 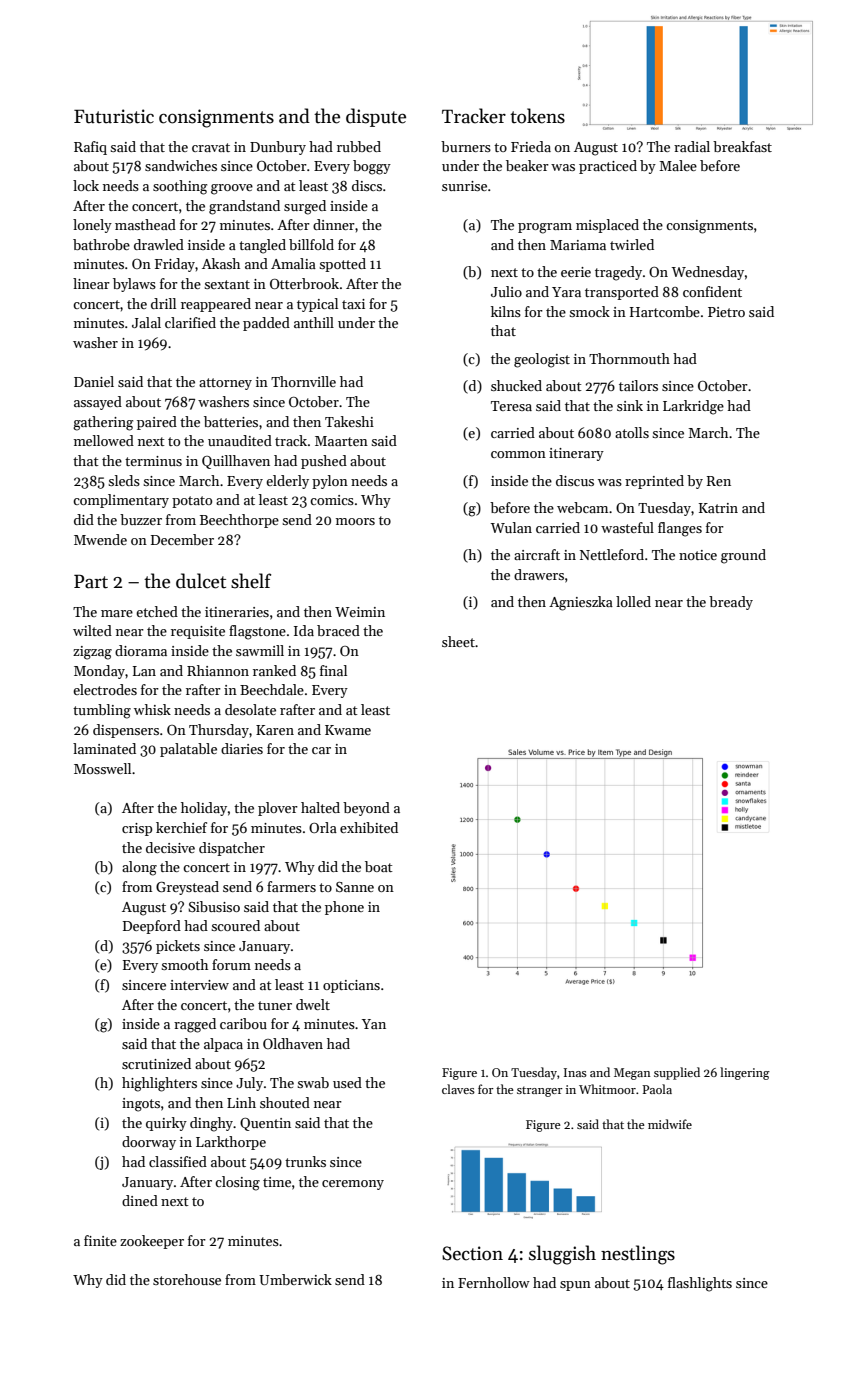 What do you see at coordinates (458, 1089) in the page?
I see `claves` at bounding box center [458, 1089].
